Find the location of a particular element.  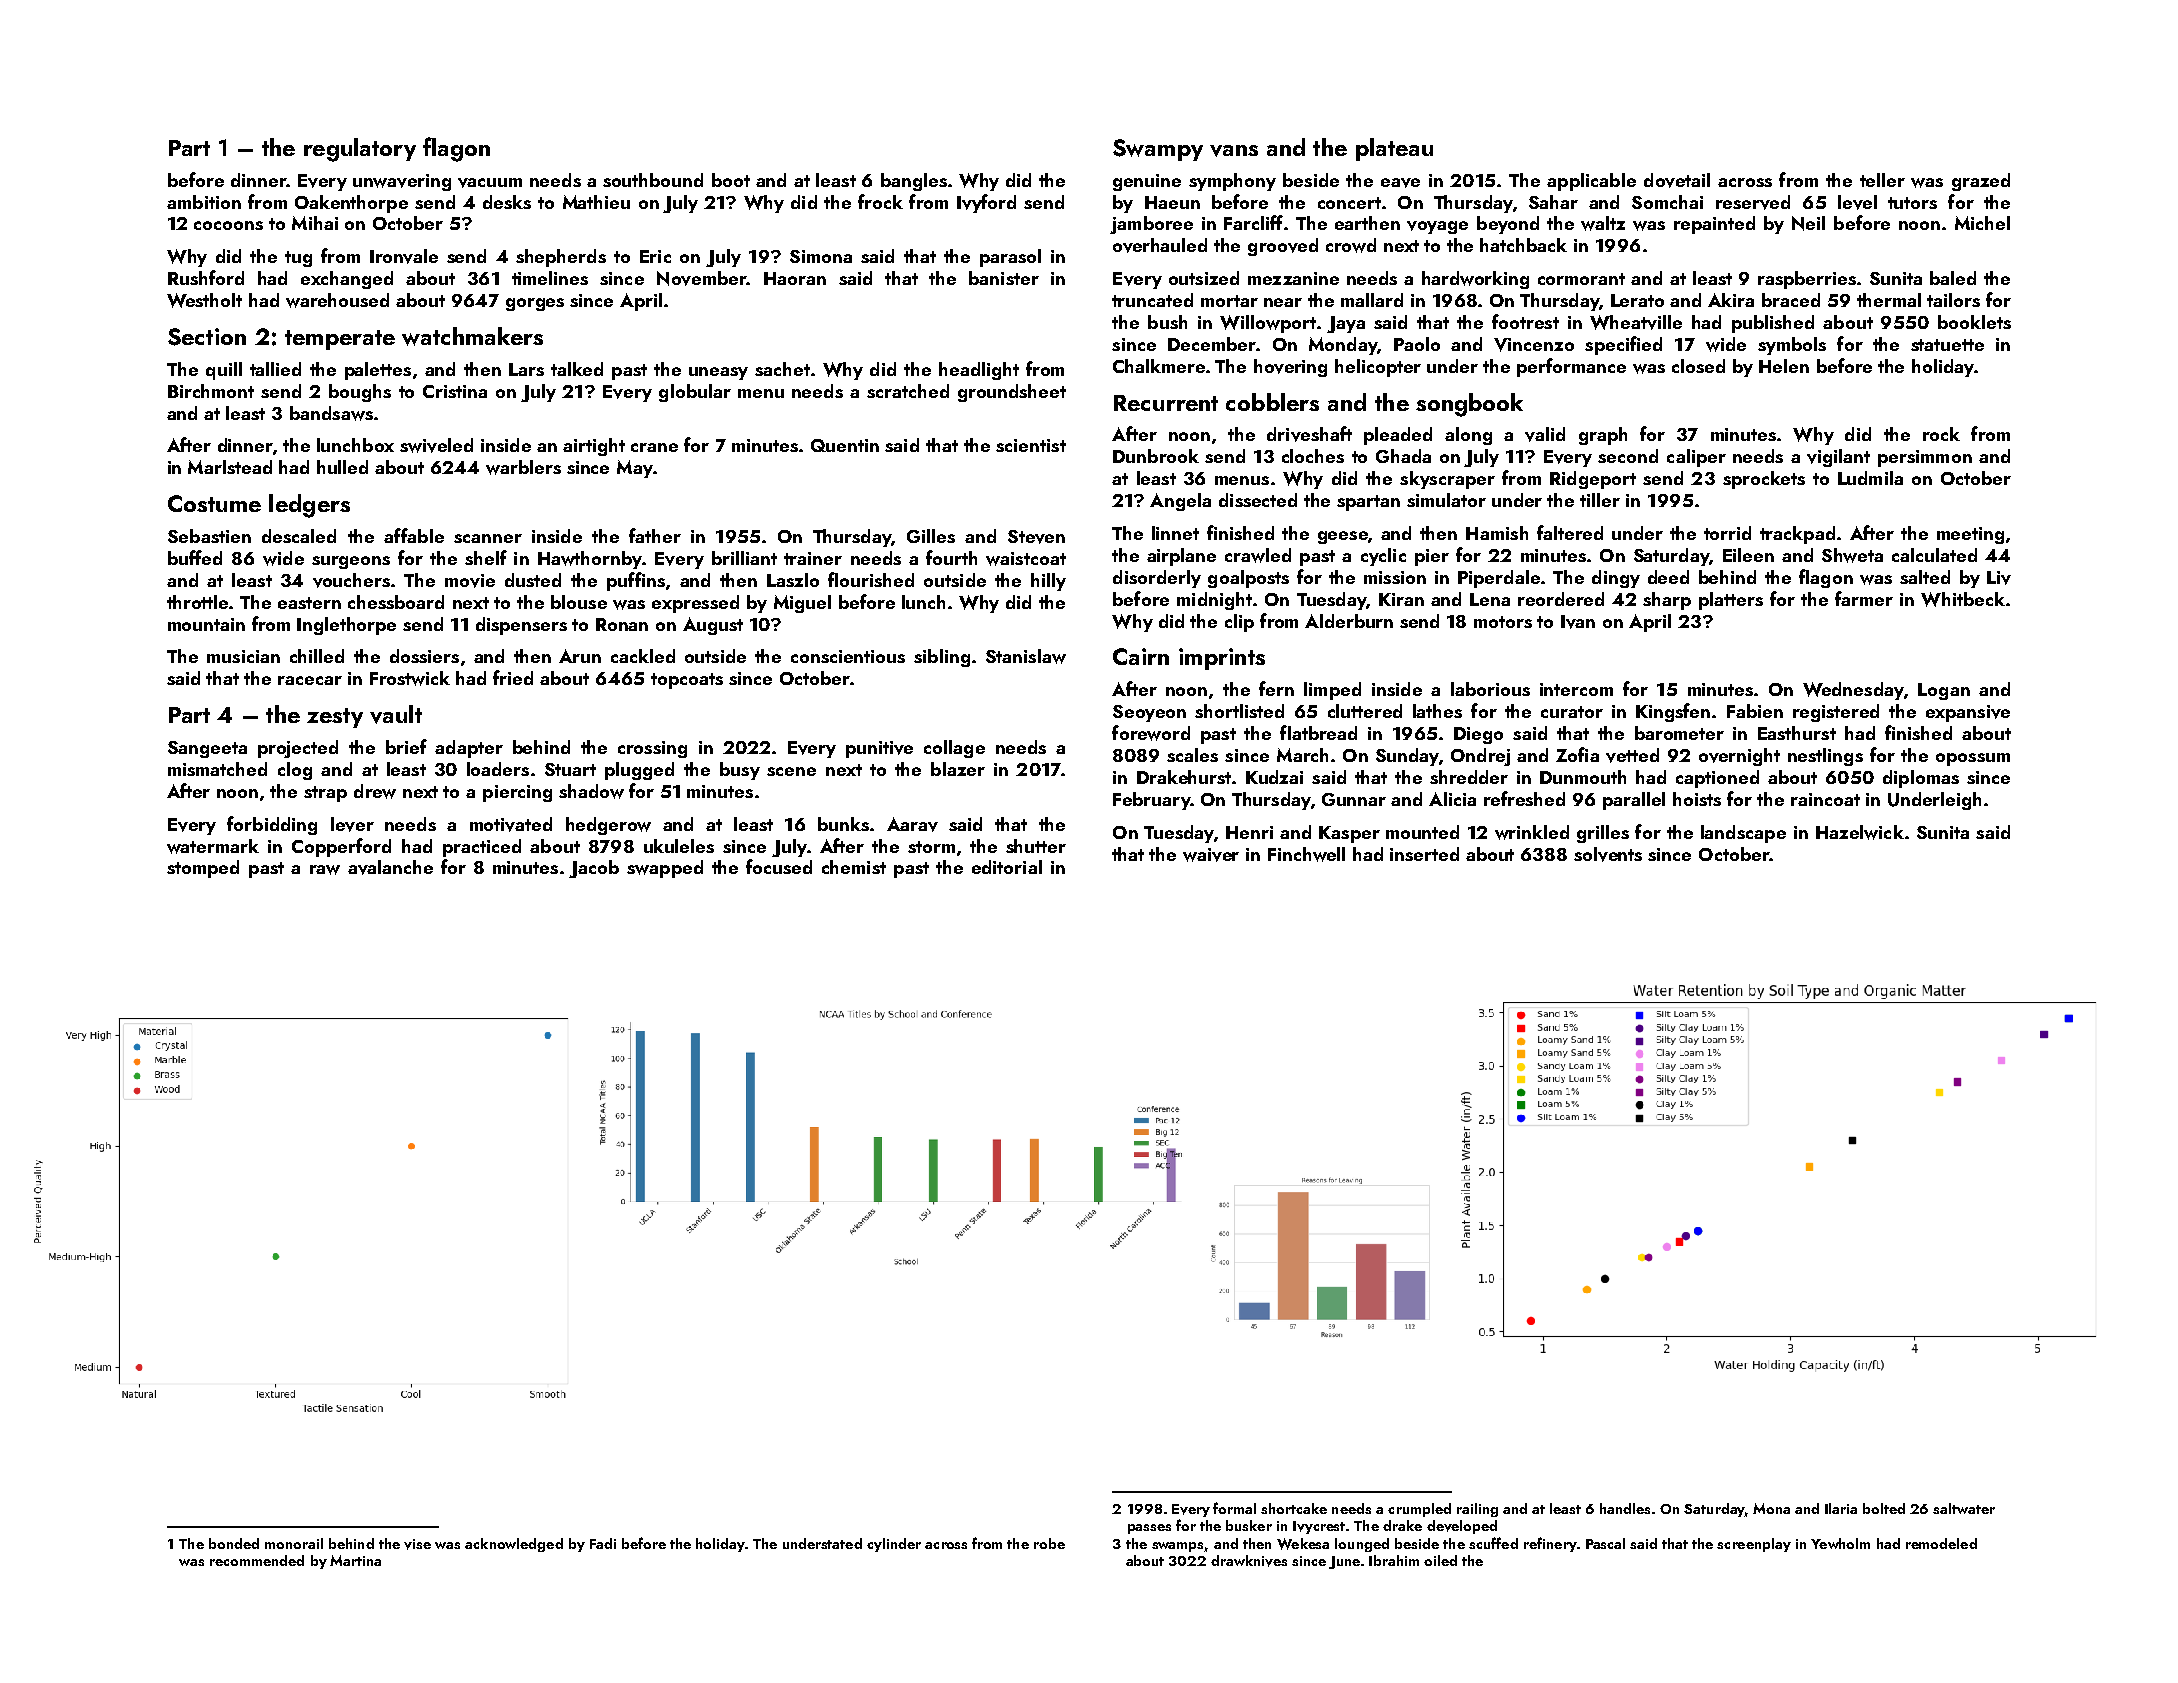

Ronan is located at coordinates (622, 624).
